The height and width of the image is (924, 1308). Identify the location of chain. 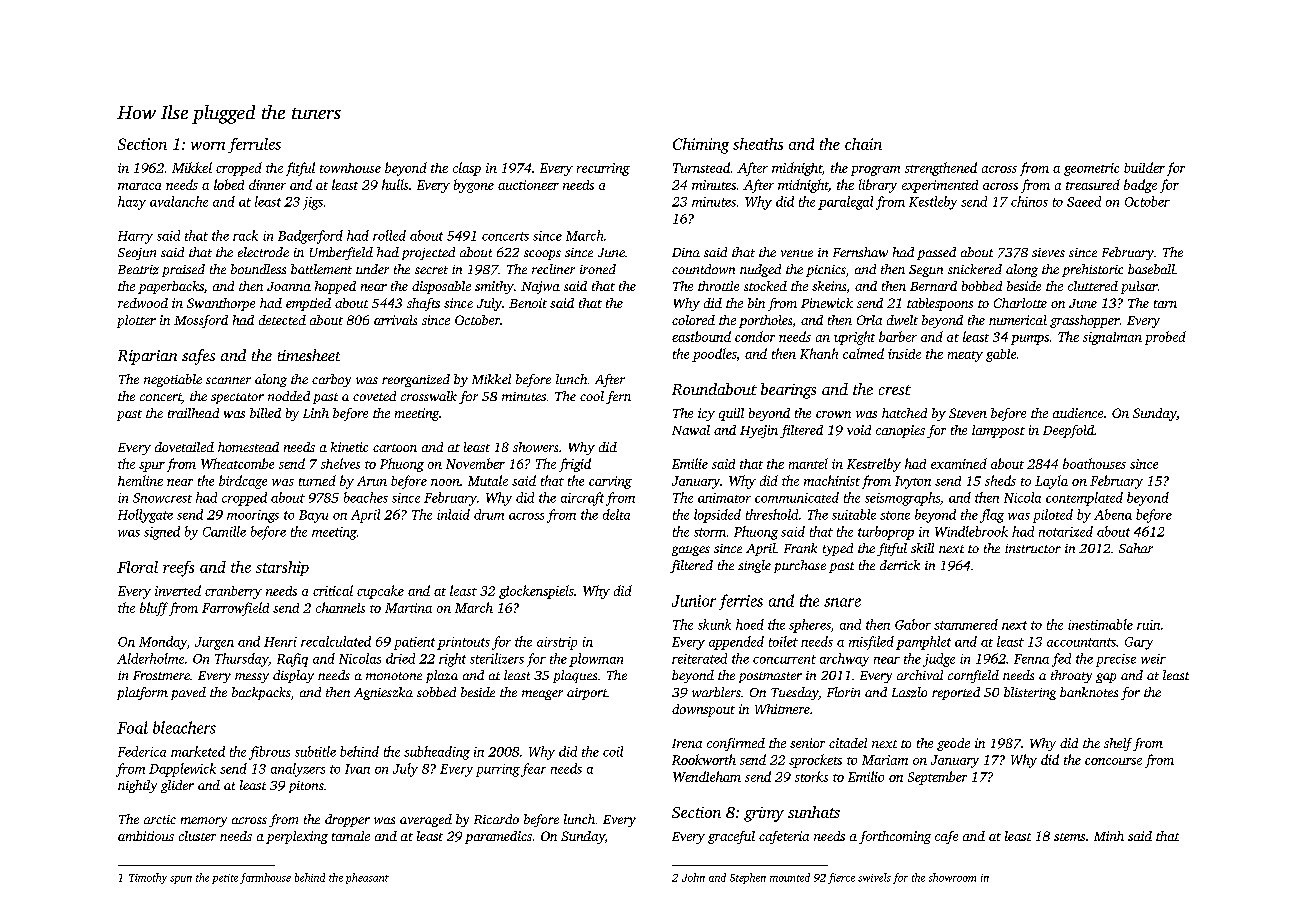
(863, 144).
